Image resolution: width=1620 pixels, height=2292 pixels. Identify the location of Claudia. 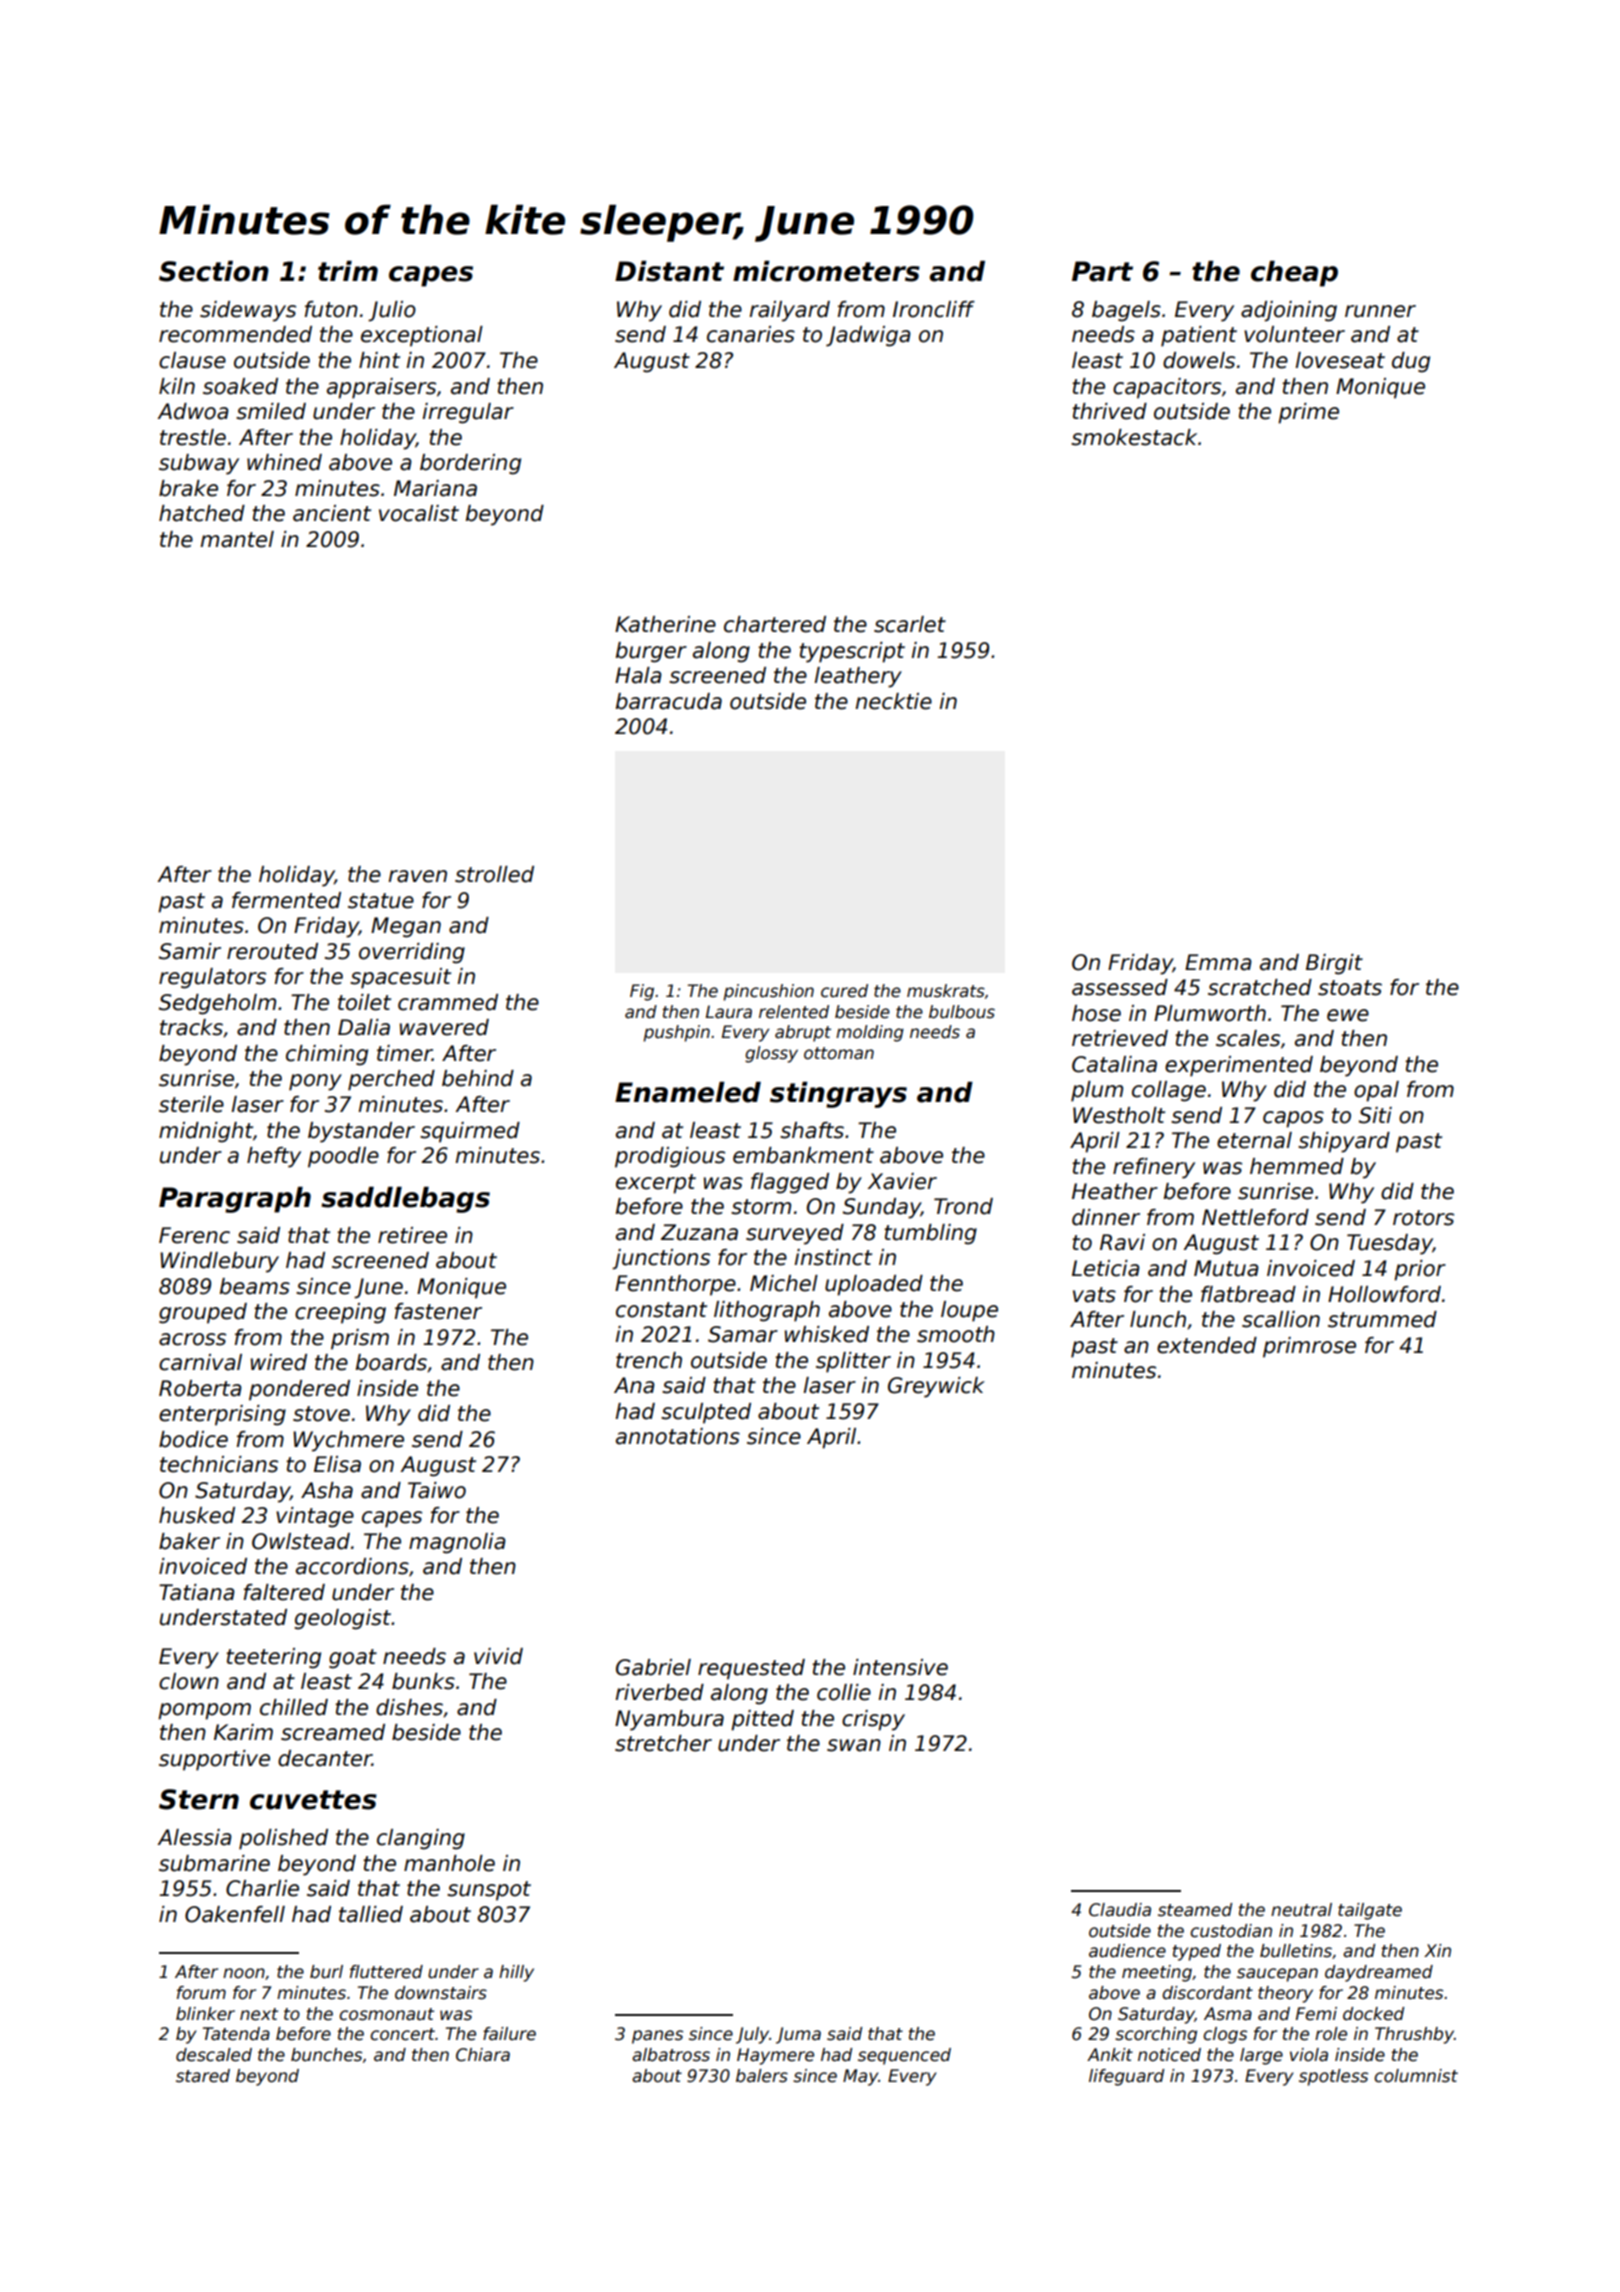
(1120, 1910).
